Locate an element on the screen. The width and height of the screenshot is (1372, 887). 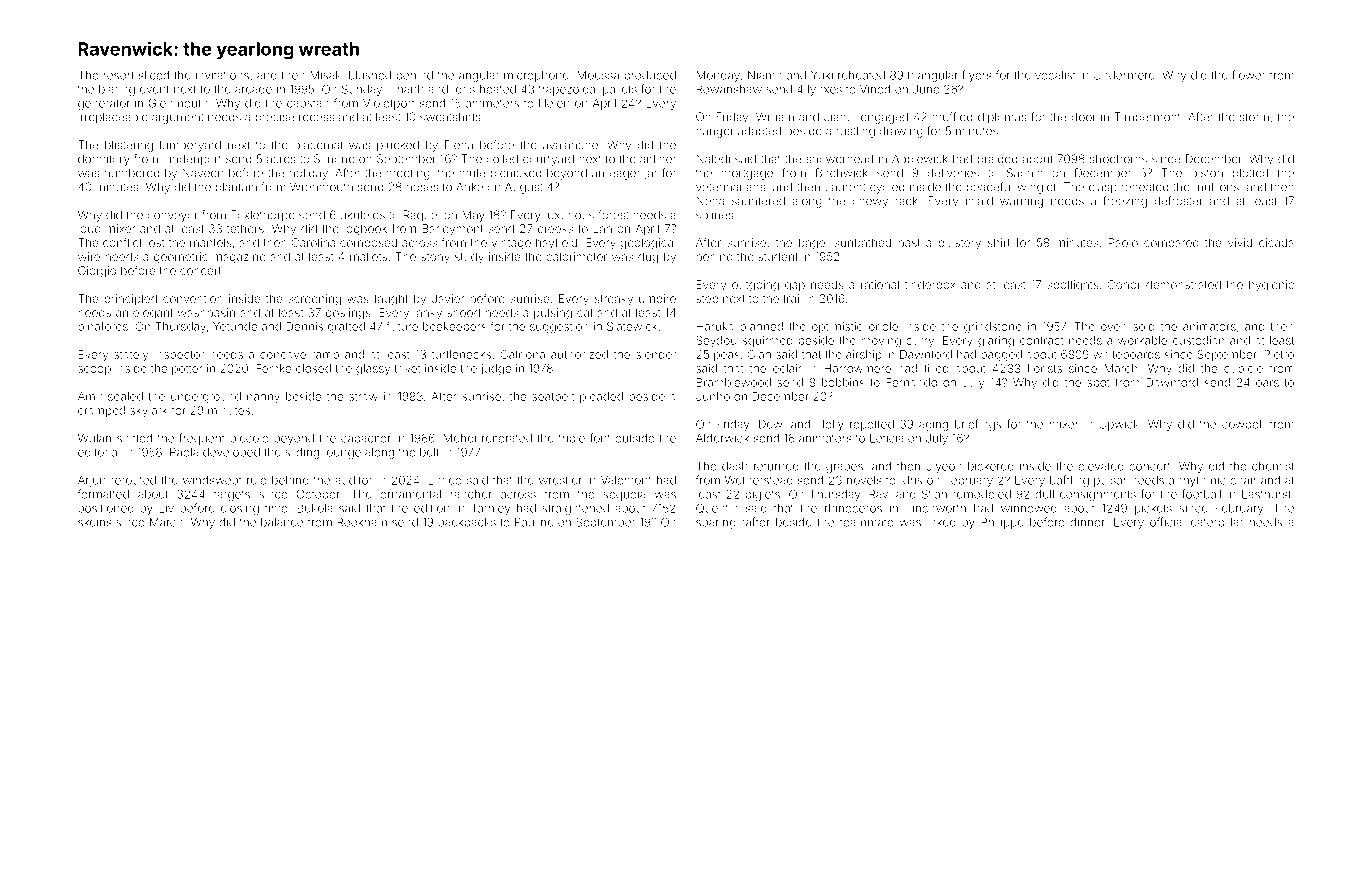
outside is located at coordinates (634, 438).
